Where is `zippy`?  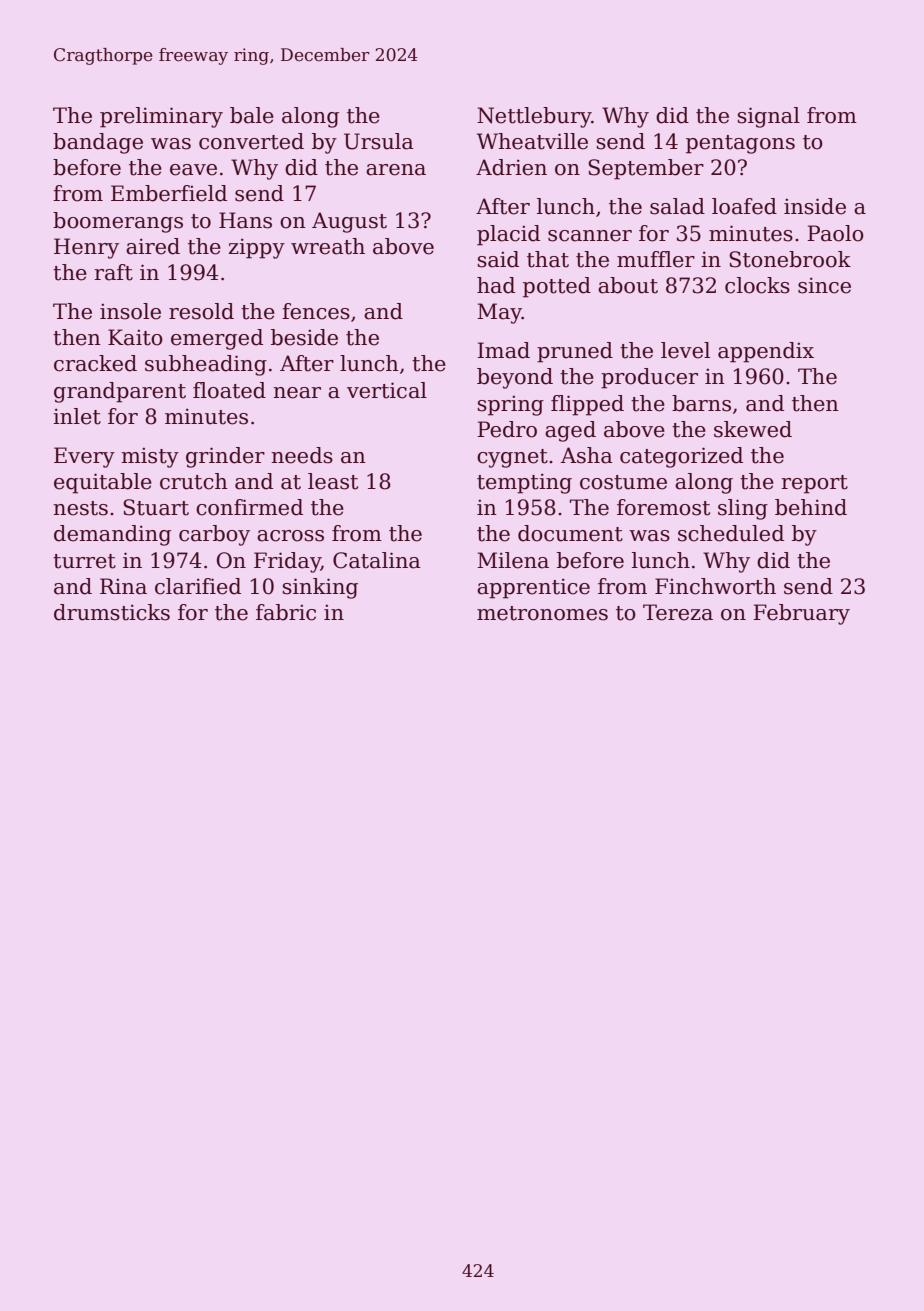 zippy is located at coordinates (257, 248).
